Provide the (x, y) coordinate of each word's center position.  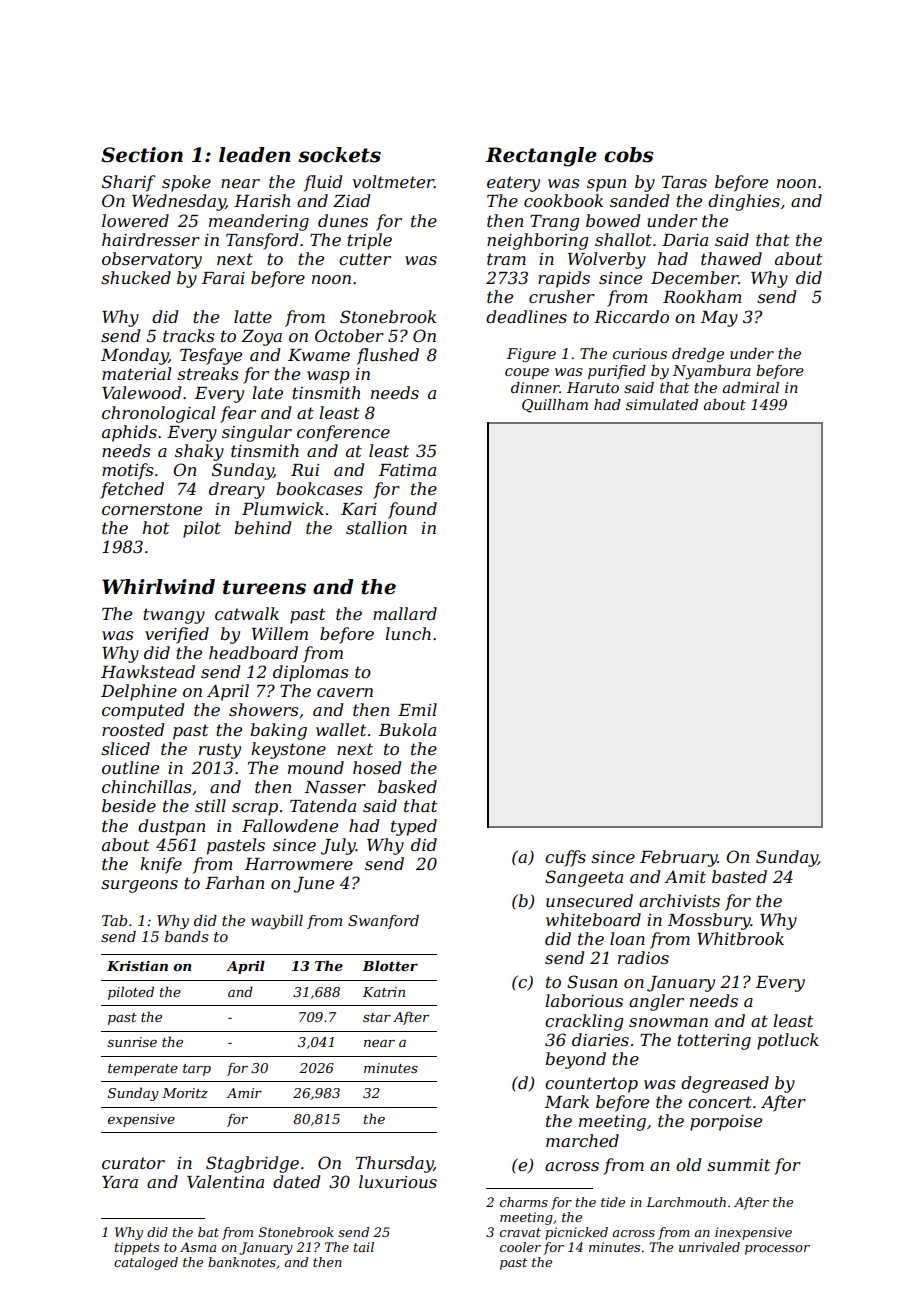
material (136, 373)
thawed (731, 258)
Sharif (128, 183)
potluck (788, 1041)
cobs (629, 155)
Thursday (394, 1164)
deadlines (526, 316)
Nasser (335, 787)
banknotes (242, 1262)
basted (739, 876)
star (377, 1017)
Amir (244, 1093)
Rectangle (541, 157)
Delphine (139, 692)
